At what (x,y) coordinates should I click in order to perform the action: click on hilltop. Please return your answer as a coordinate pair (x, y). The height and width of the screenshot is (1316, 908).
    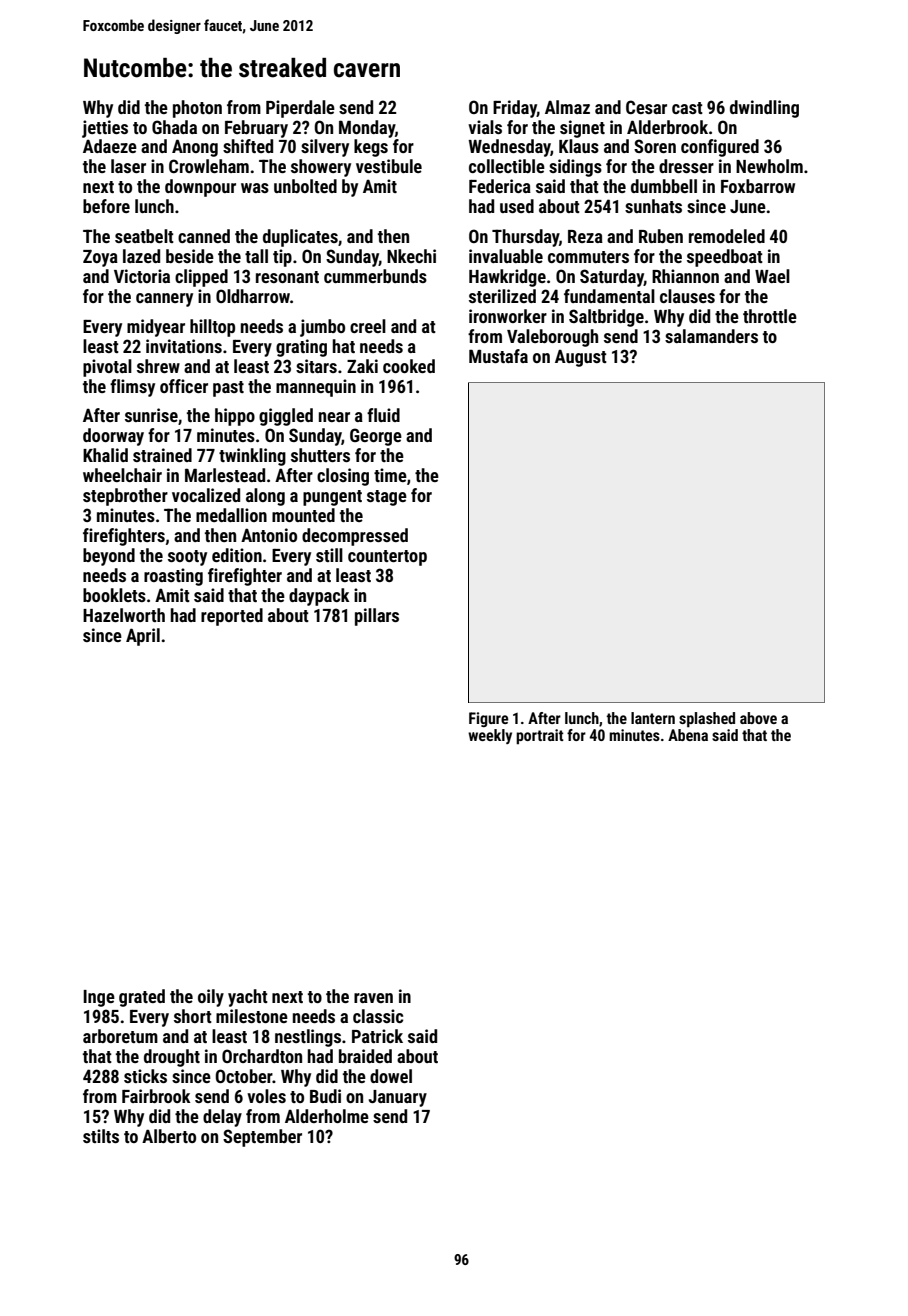
    Looking at the image, I should click on (212, 328).
